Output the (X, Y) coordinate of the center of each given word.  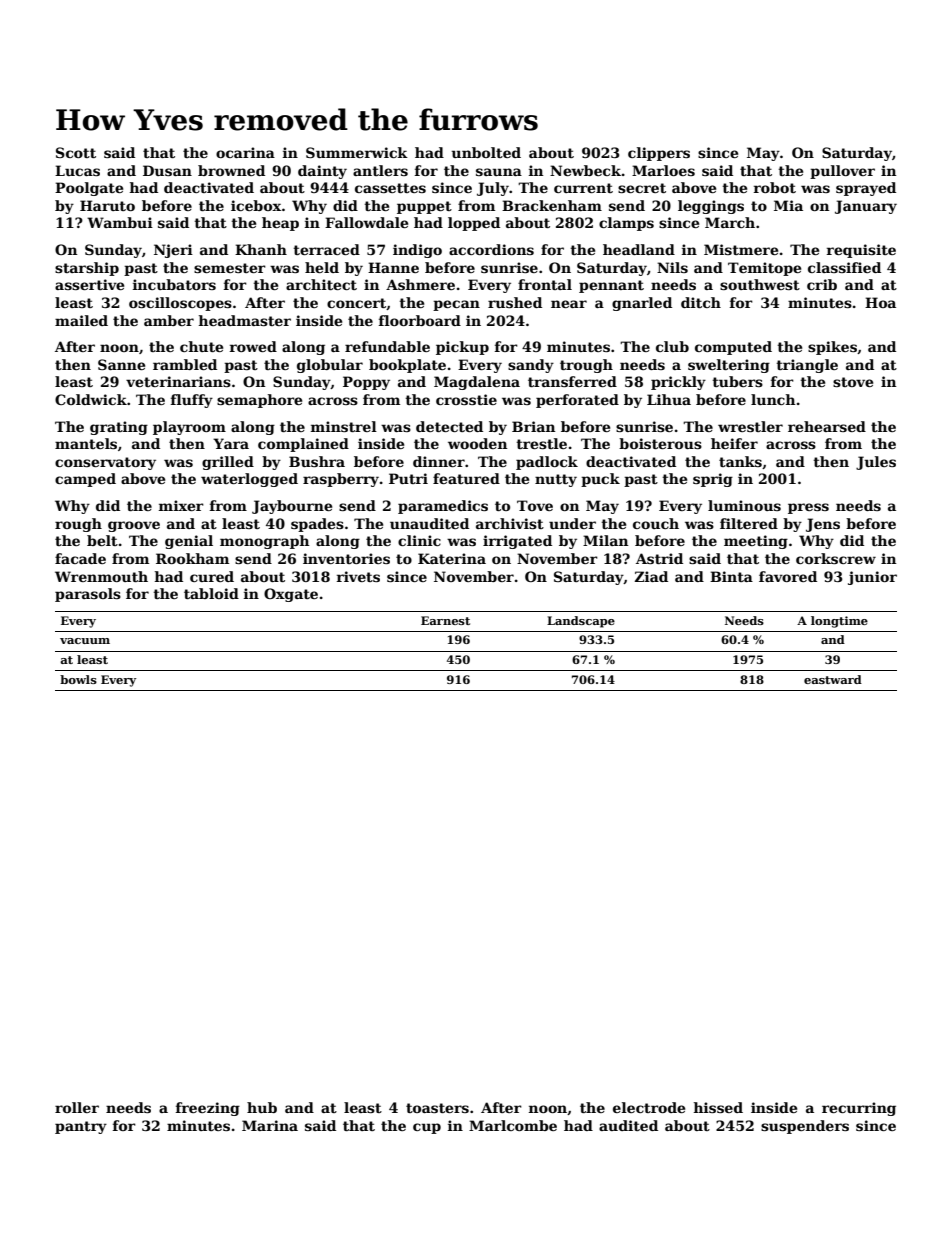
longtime (839, 622)
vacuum (85, 641)
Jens (823, 525)
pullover (842, 172)
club (672, 346)
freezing (208, 1109)
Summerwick (357, 152)
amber (169, 320)
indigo (417, 251)
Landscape (581, 622)
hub (262, 1107)
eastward (833, 679)
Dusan (167, 170)
